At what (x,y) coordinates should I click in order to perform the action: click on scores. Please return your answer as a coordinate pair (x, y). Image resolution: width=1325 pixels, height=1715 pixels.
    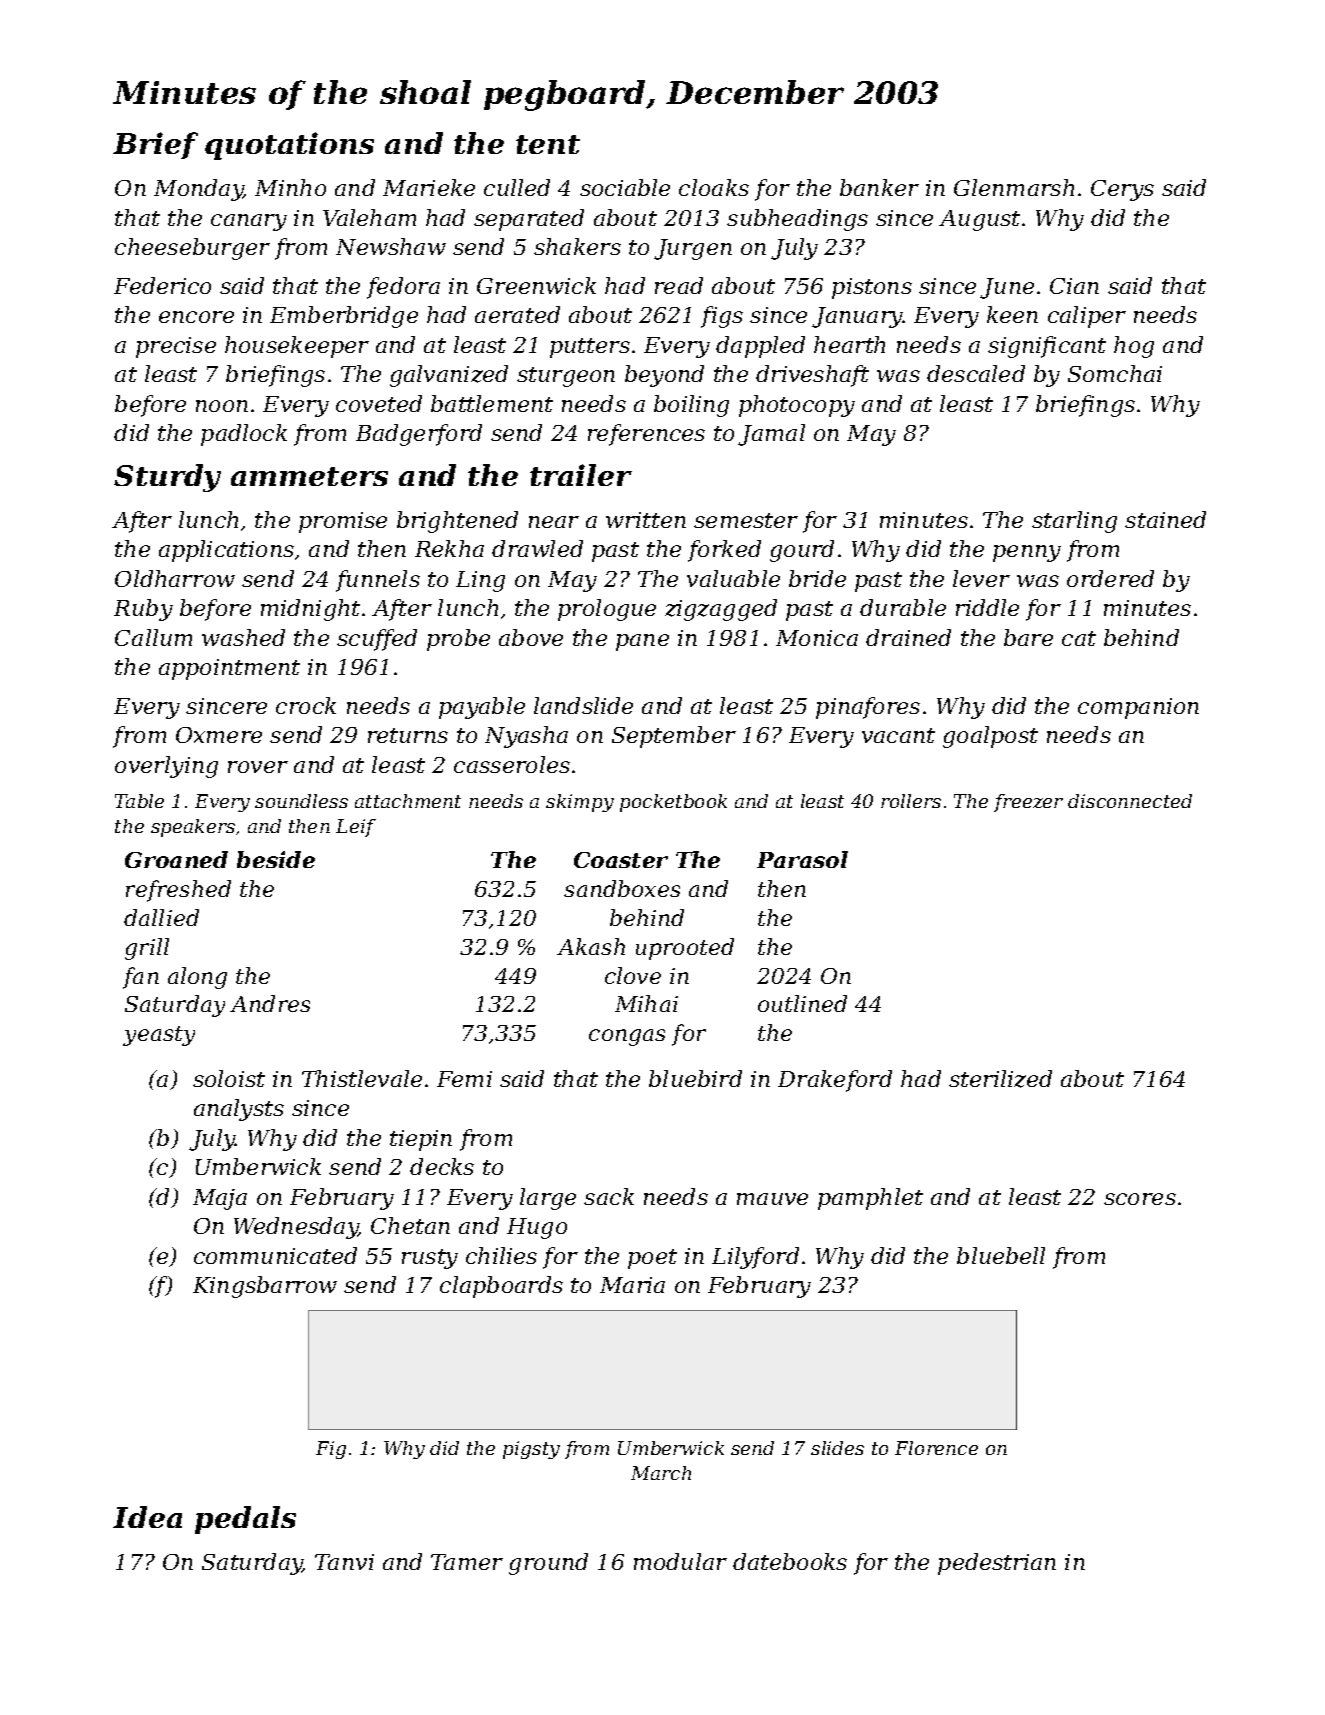
    Looking at the image, I should click on (1140, 1199).
